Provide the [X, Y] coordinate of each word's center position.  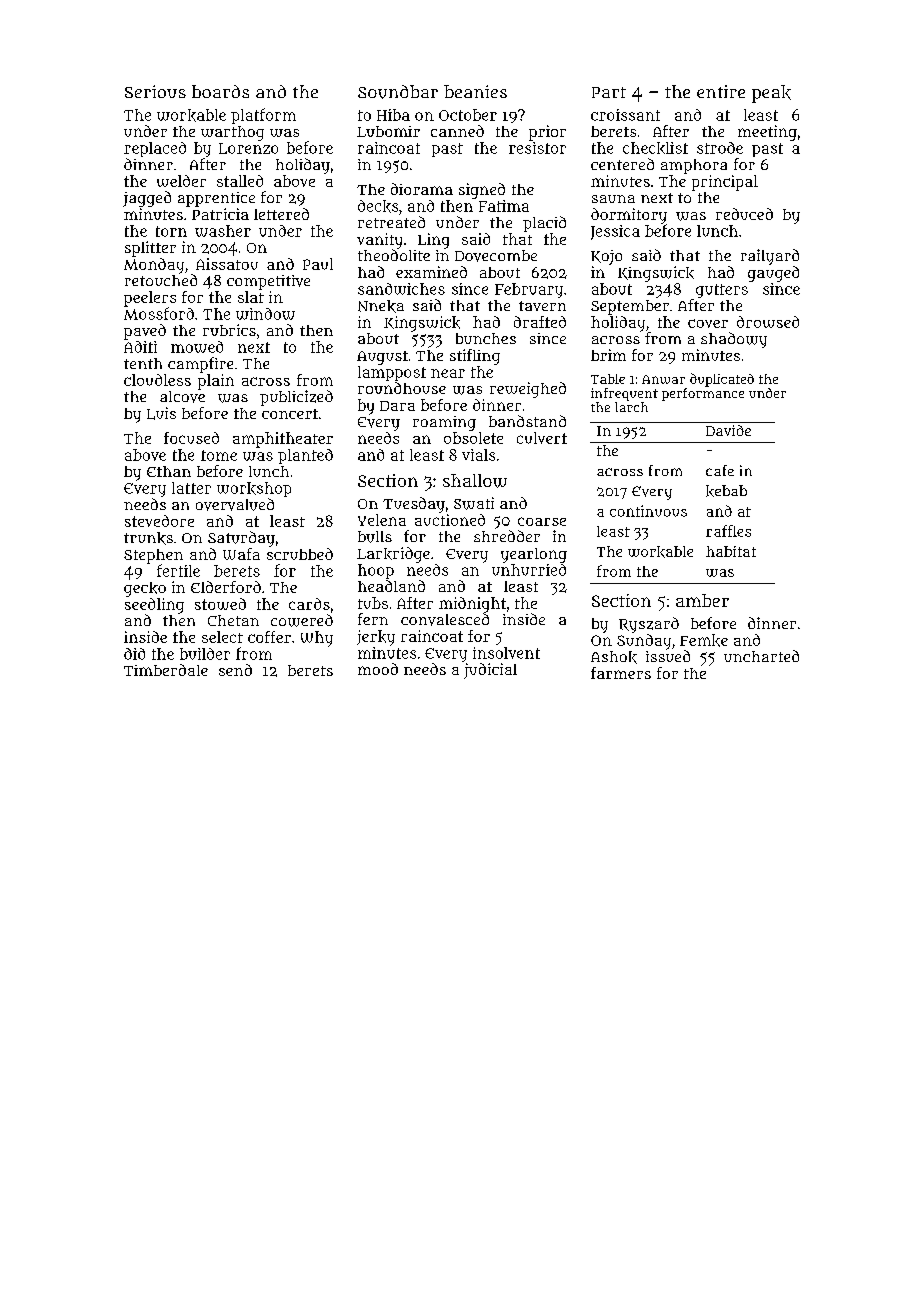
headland [391, 586]
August [382, 358]
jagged [147, 199]
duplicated [722, 380]
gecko [145, 589]
